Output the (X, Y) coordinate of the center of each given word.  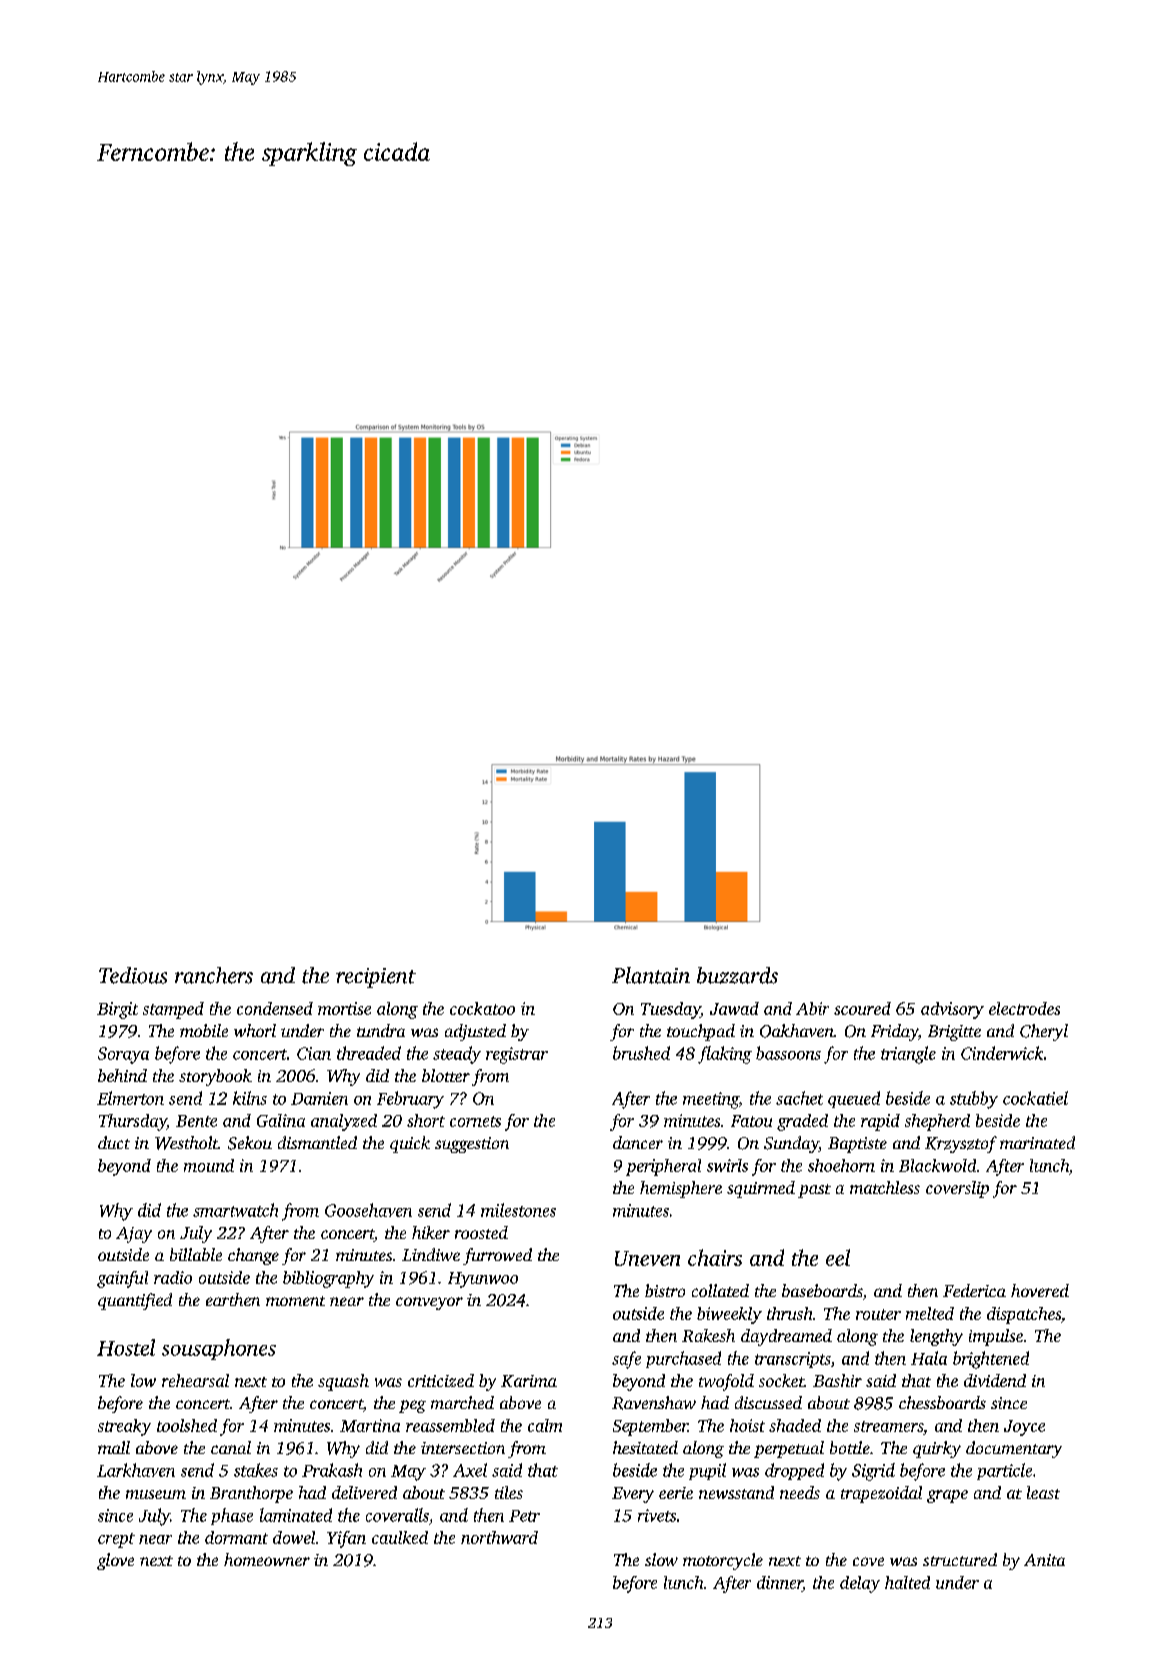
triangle (908, 1055)
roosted (481, 1232)
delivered (364, 1492)
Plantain (651, 975)
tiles (509, 1492)
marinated (1037, 1142)
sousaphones (219, 1349)
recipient (376, 978)
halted (907, 1582)
